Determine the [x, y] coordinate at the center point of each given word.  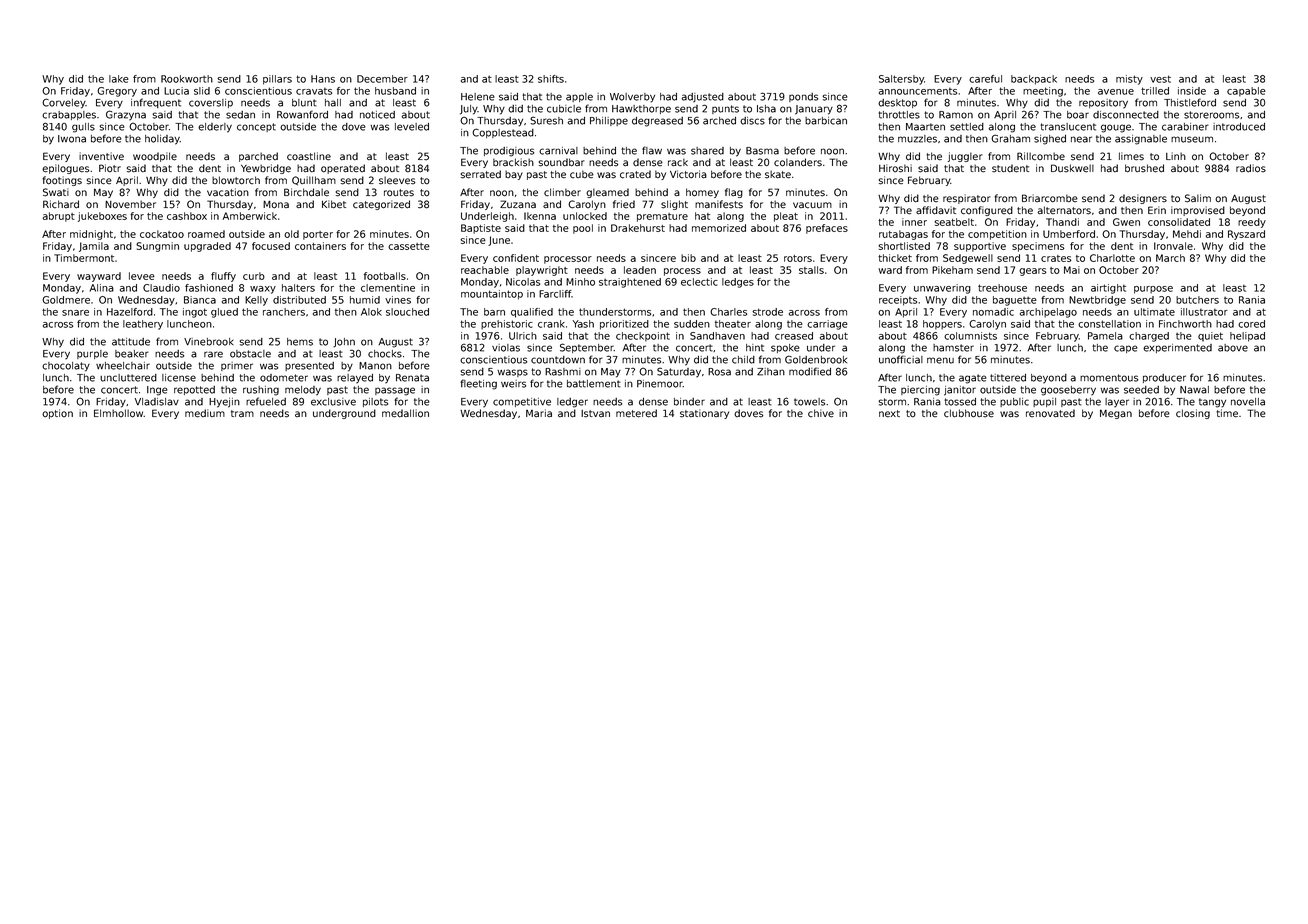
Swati [56, 192]
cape [1126, 349]
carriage [827, 325]
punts [725, 109]
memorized [719, 228]
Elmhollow [118, 413]
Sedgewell [968, 259]
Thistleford [1190, 102]
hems [300, 342]
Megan [1116, 414]
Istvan [595, 414]
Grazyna [126, 115]
